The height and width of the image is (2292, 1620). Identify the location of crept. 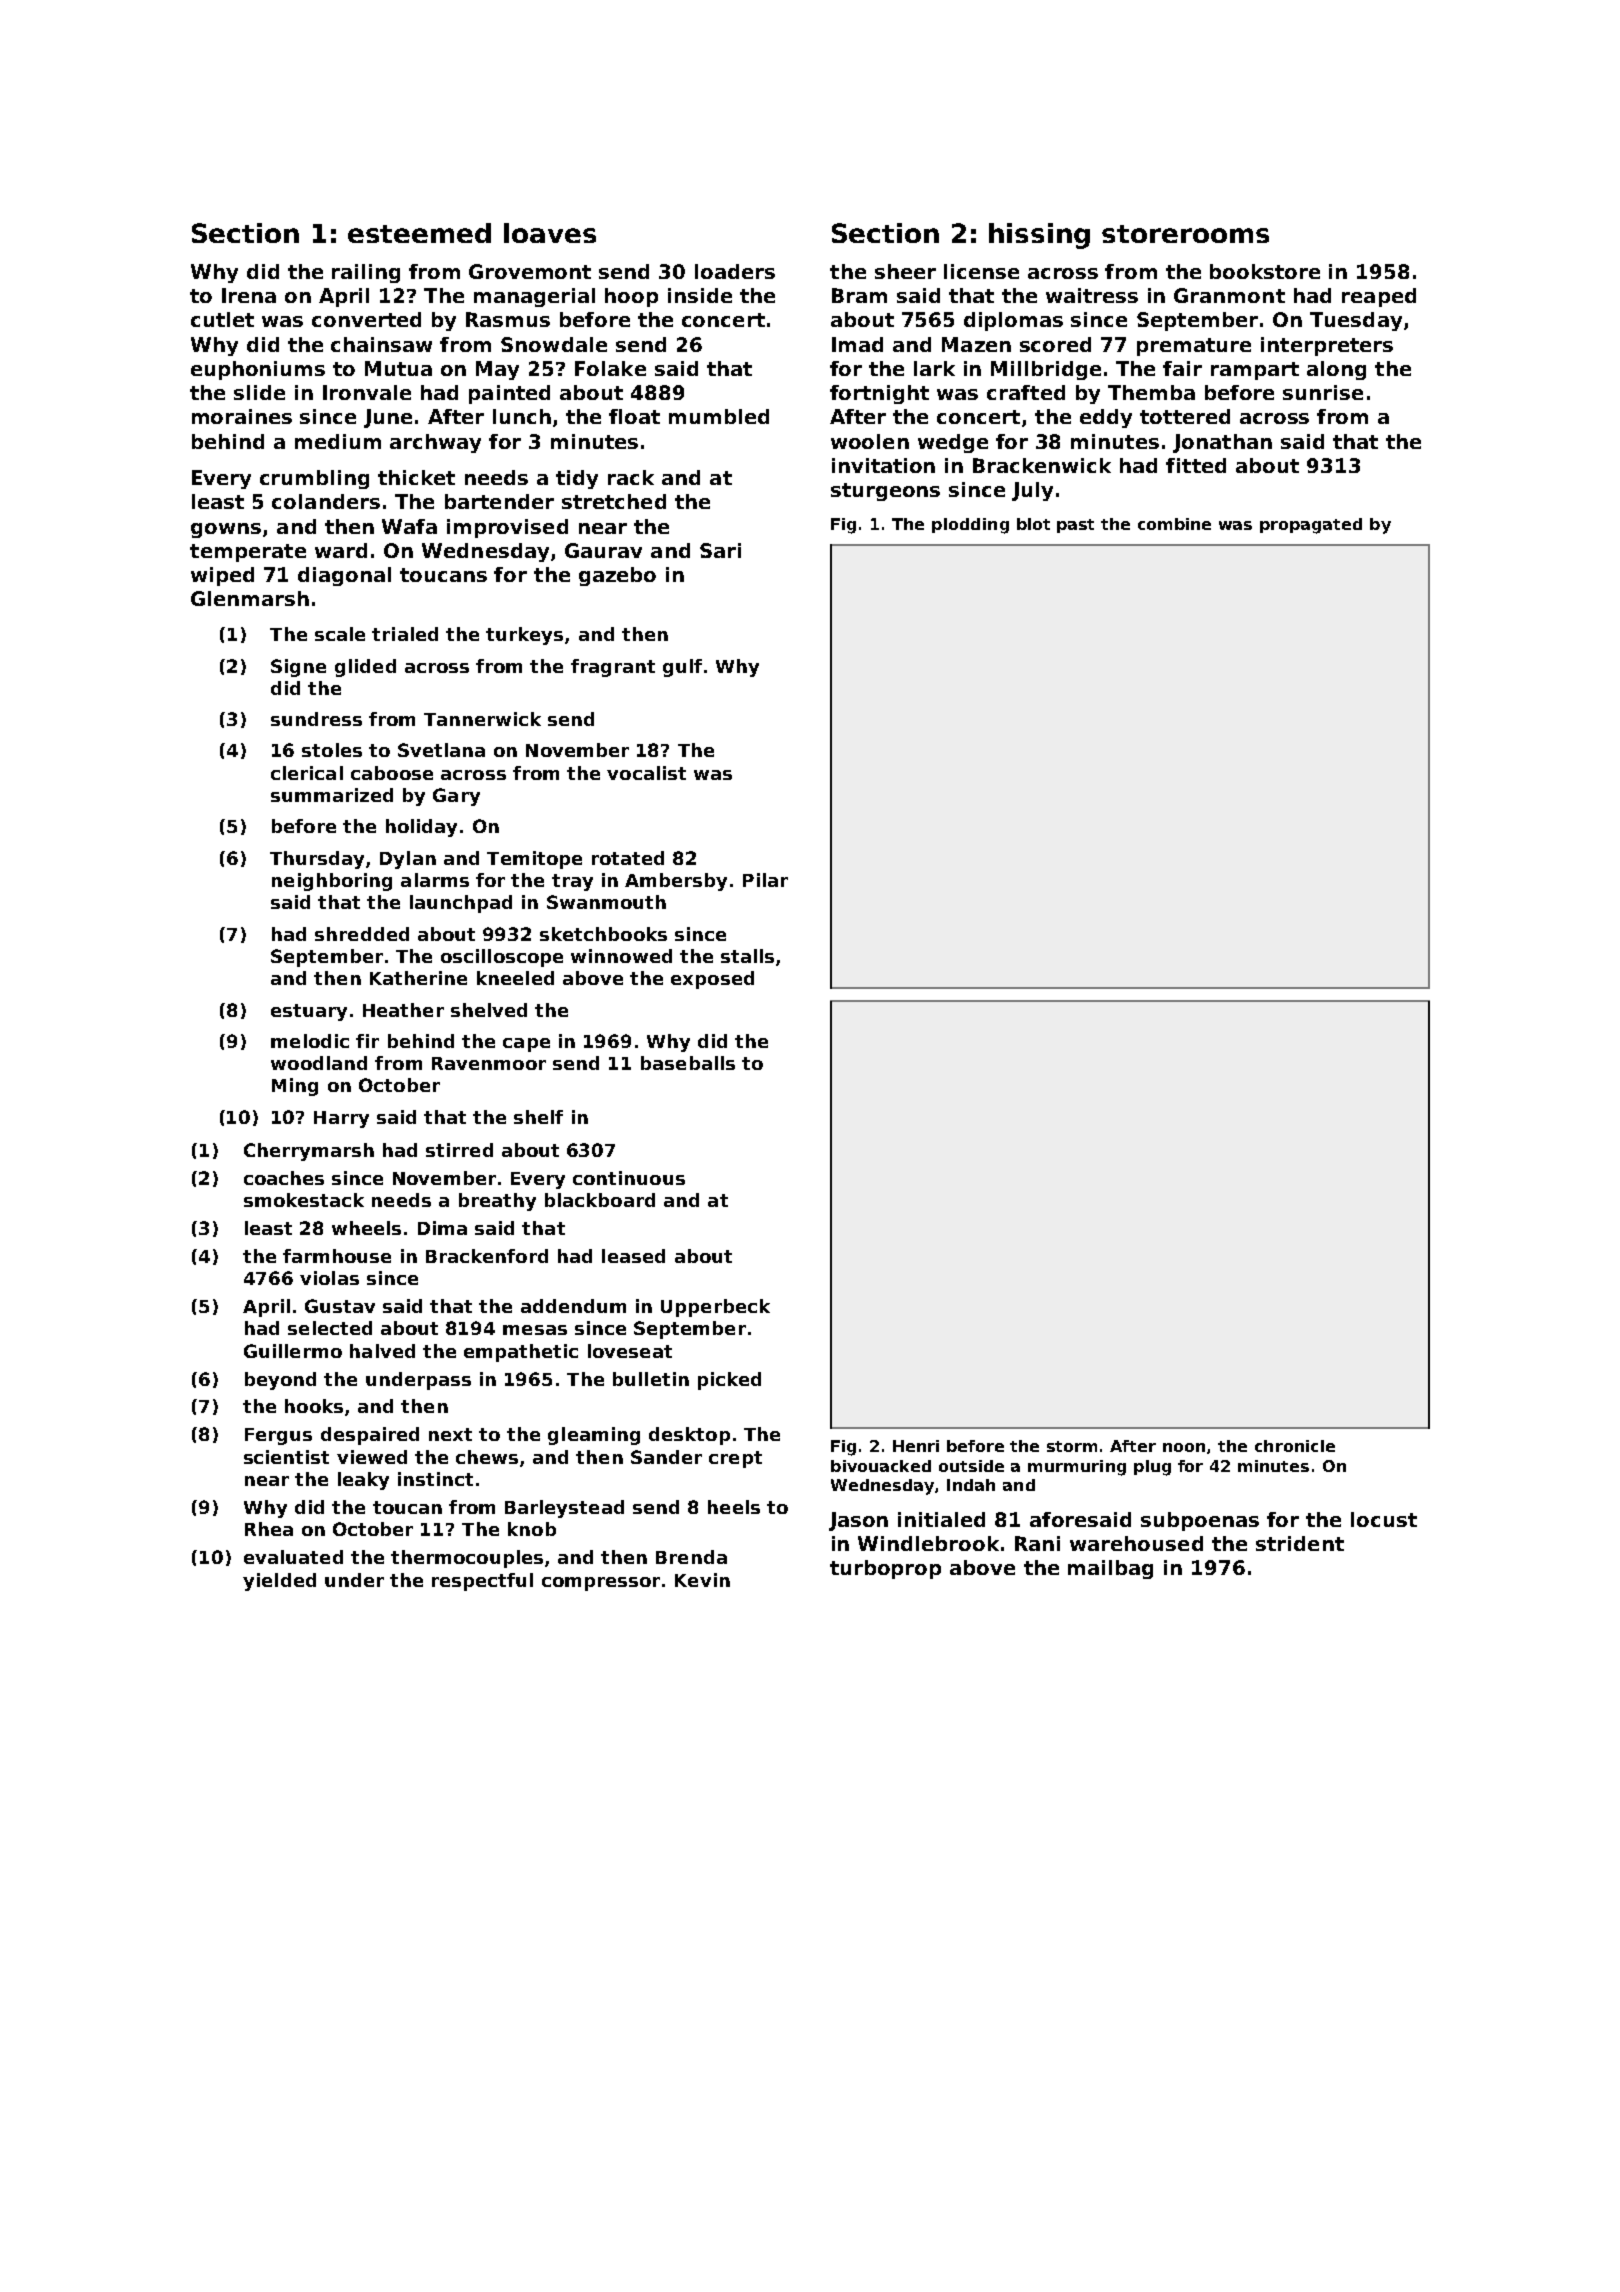
(735, 1459).
